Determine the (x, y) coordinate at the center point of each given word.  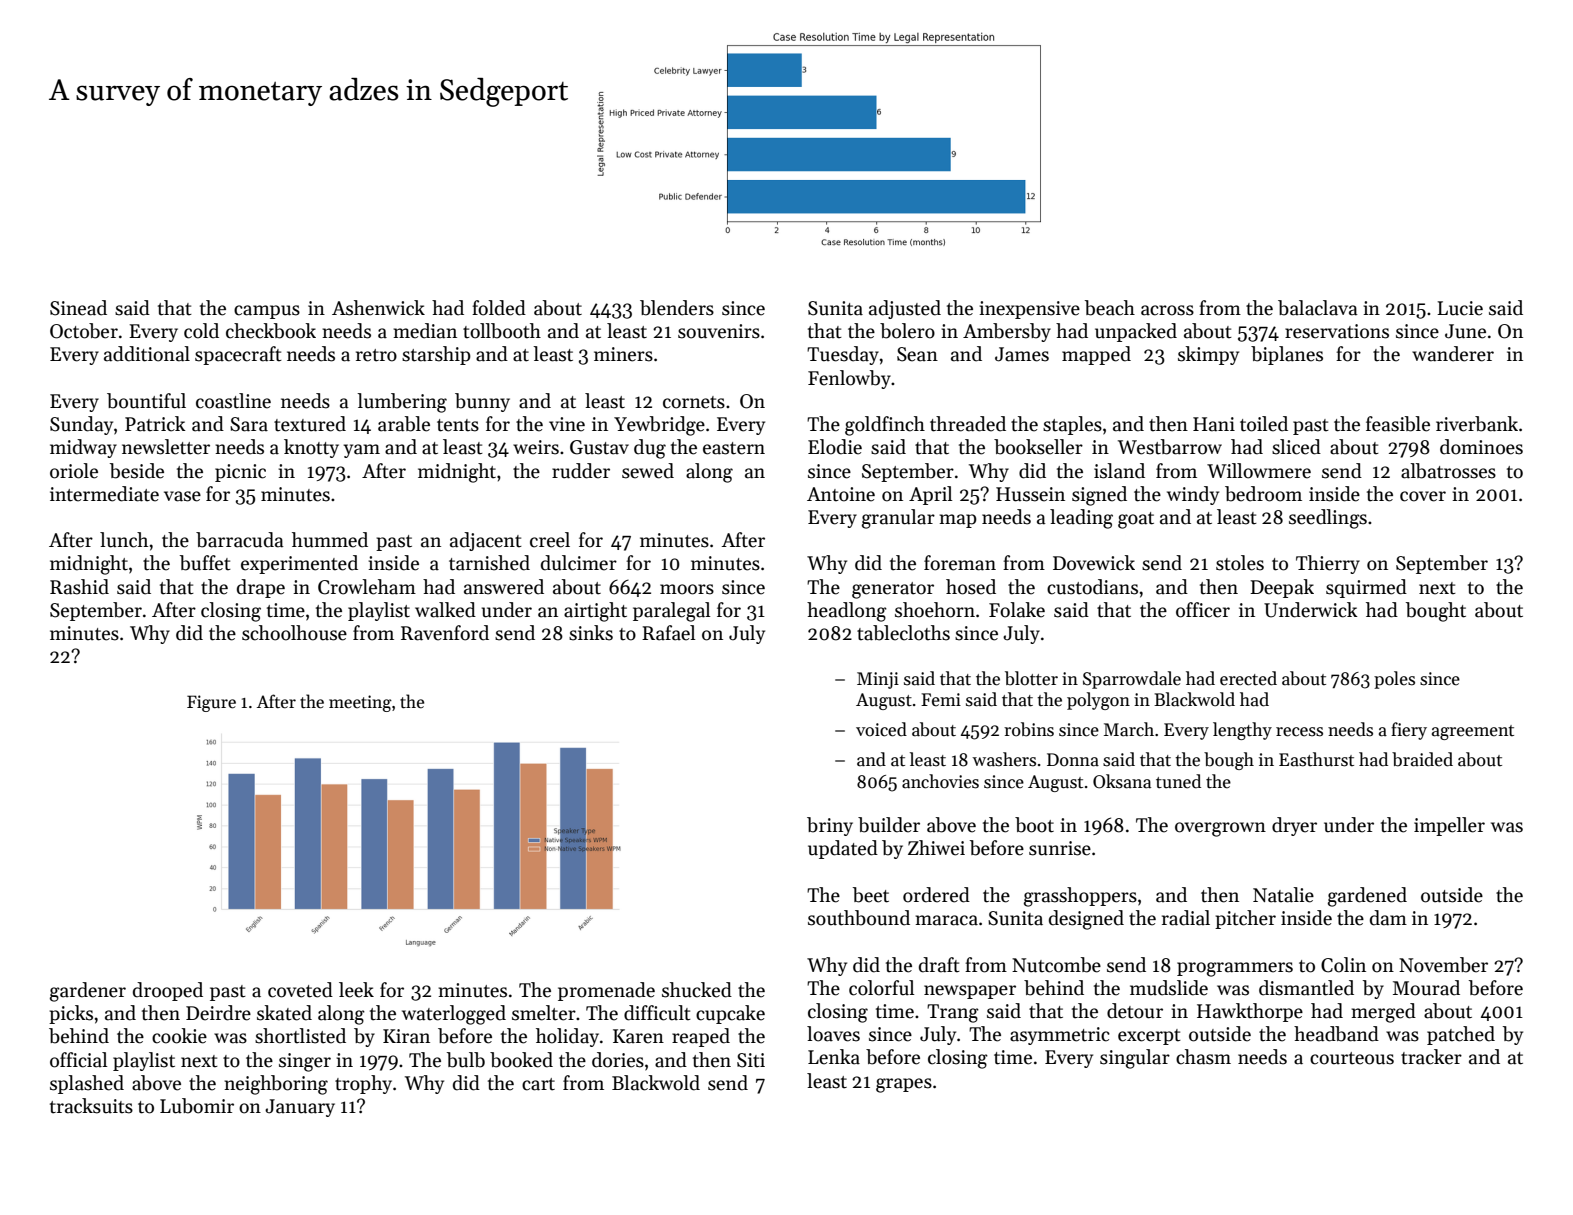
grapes (904, 1085)
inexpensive (1029, 310)
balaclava (1318, 308)
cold (201, 331)
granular (898, 519)
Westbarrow (1170, 447)
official (78, 1060)
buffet (205, 563)
